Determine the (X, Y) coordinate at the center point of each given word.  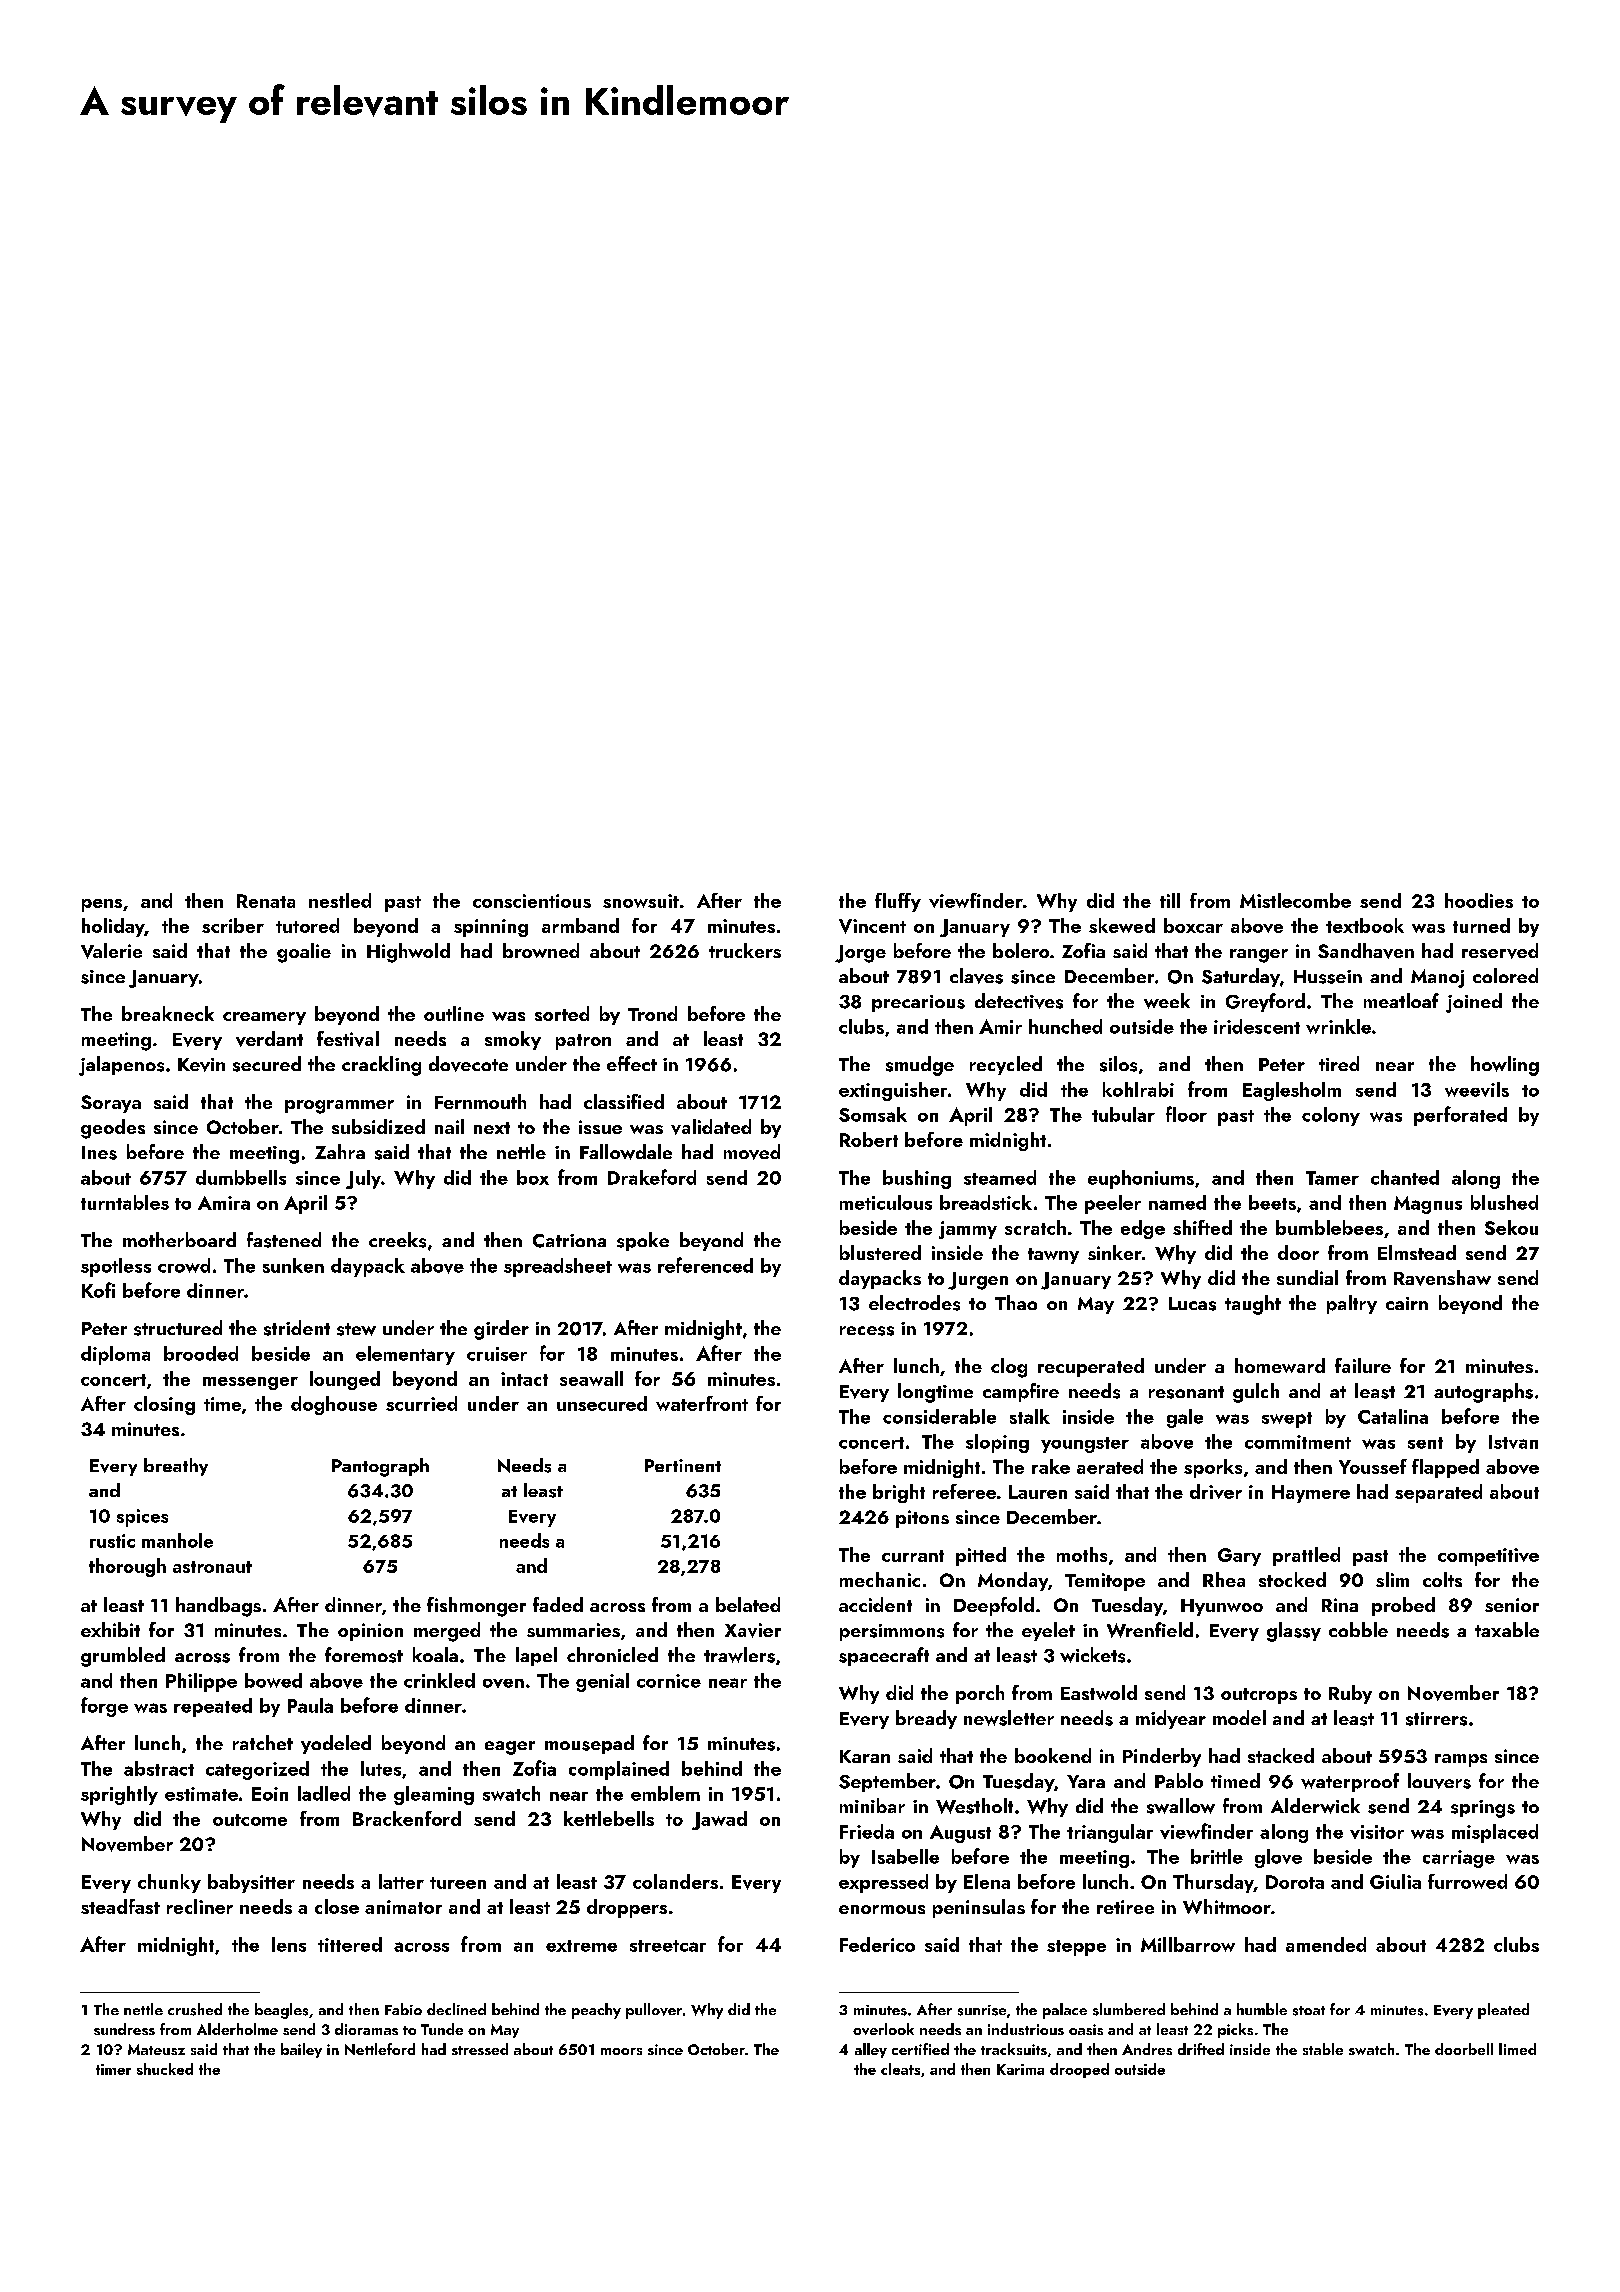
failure (1363, 1365)
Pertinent (683, 1465)
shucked (165, 2069)
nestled (340, 900)
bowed (273, 1680)
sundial (1307, 1277)
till (1170, 900)
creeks (397, 1240)
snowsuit (641, 901)
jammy (968, 1230)
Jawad (719, 1820)
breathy (176, 1467)
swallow (1181, 1806)
